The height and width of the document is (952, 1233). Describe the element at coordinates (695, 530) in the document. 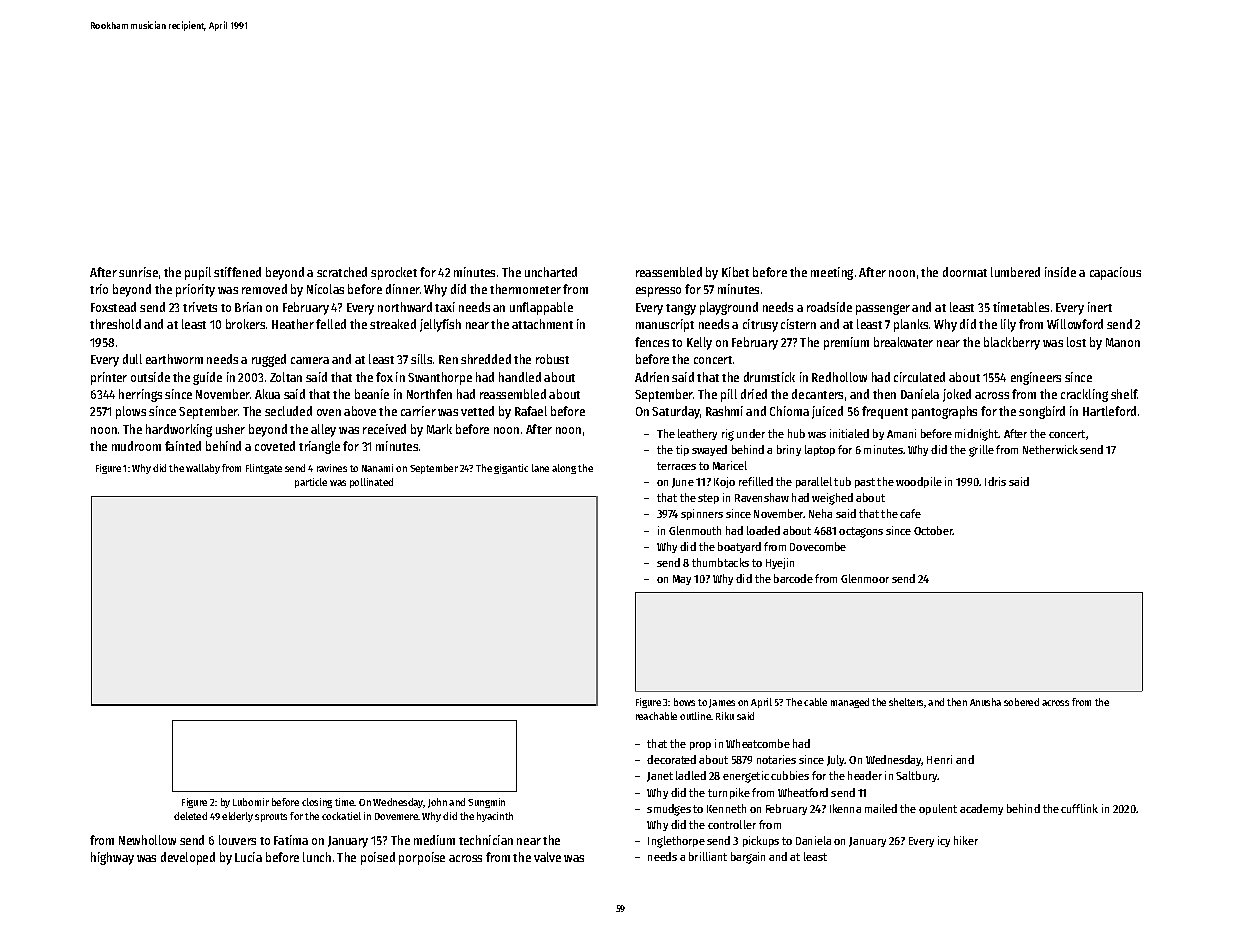

I see `Glenmouth` at that location.
